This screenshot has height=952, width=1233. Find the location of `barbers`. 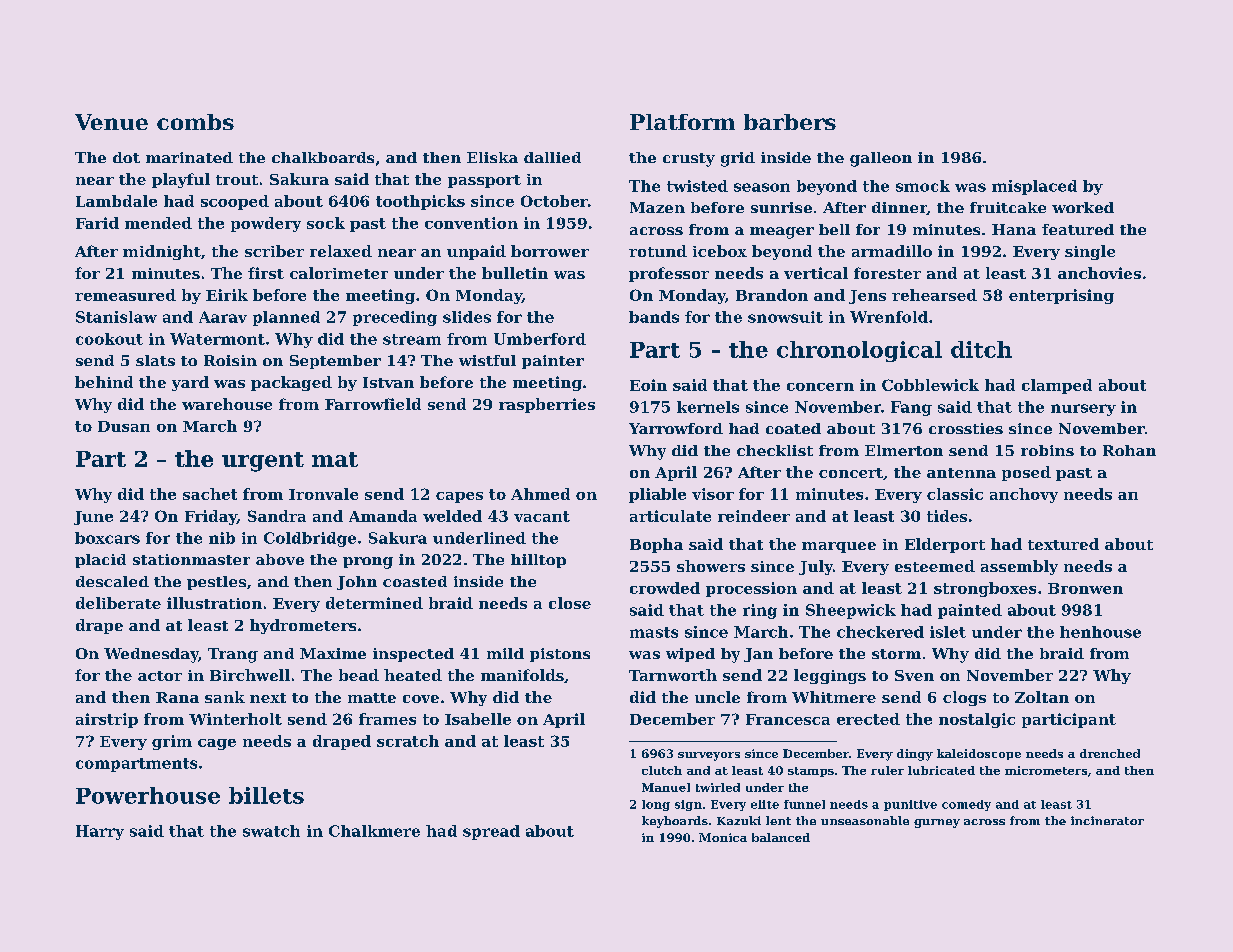

barbers is located at coordinates (790, 122).
